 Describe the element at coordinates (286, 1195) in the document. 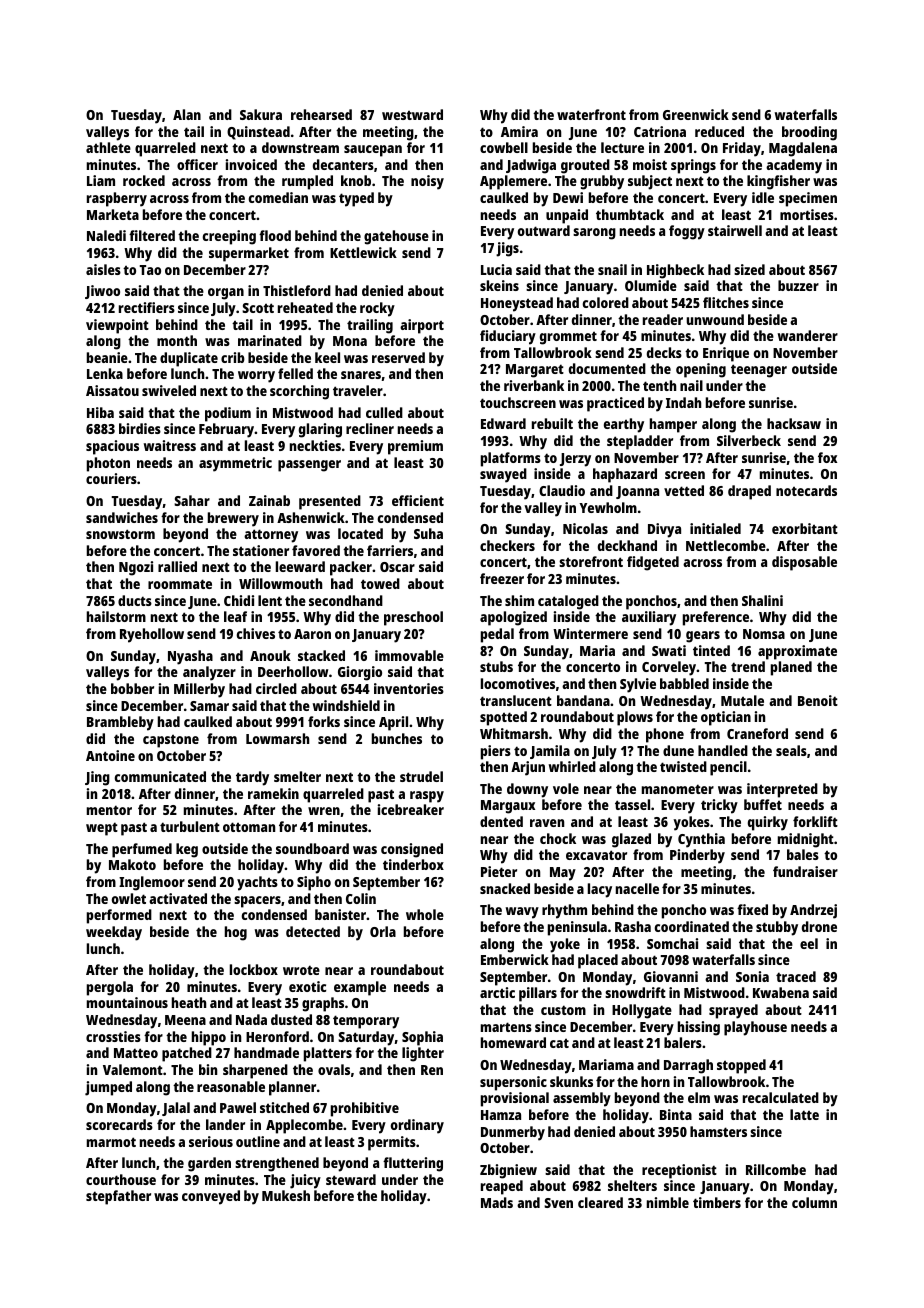

I see `Mukesh` at that location.
